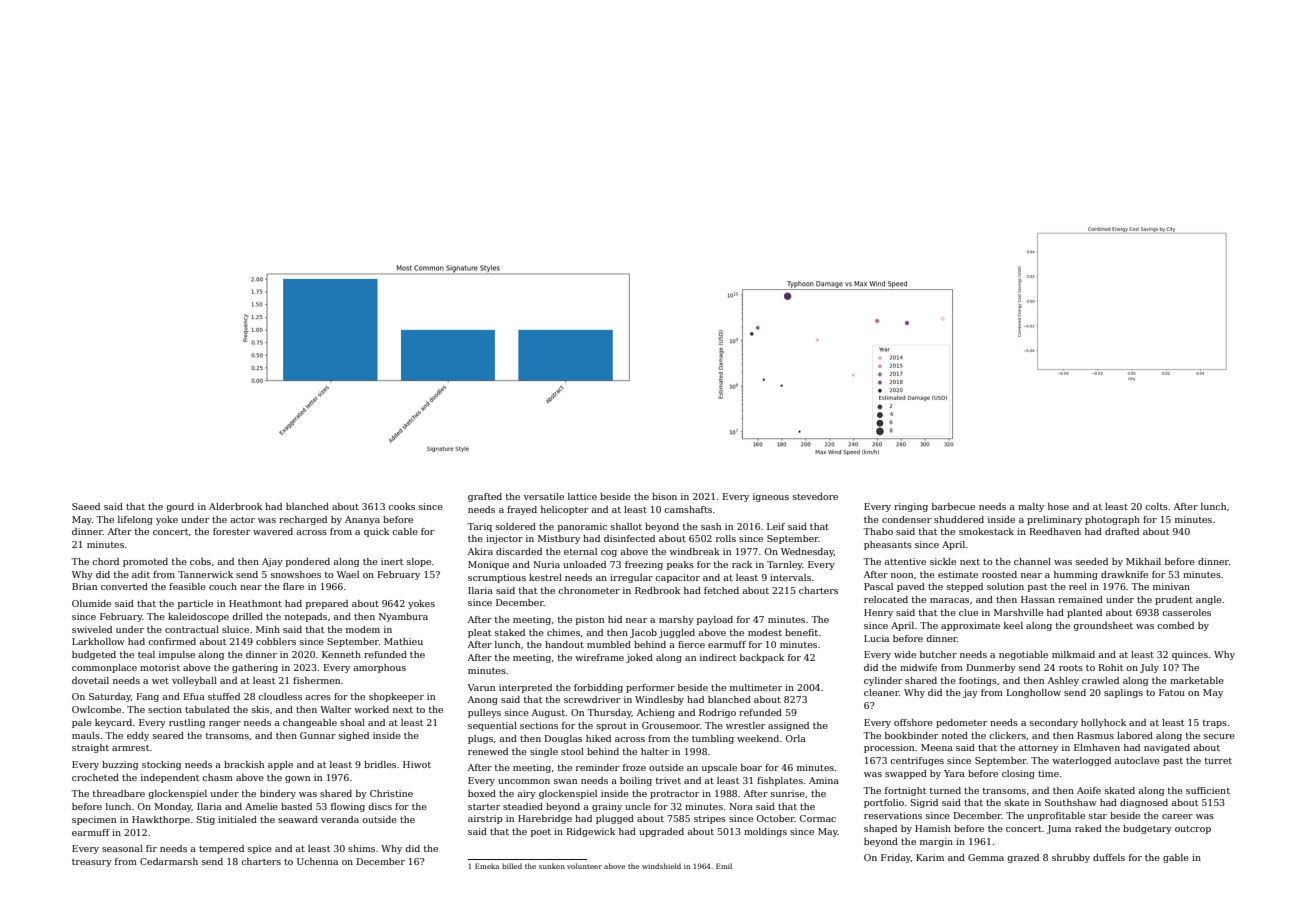 Image resolution: width=1308 pixels, height=924 pixels. What do you see at coordinates (745, 725) in the image?
I see `wrestler` at bounding box center [745, 725].
